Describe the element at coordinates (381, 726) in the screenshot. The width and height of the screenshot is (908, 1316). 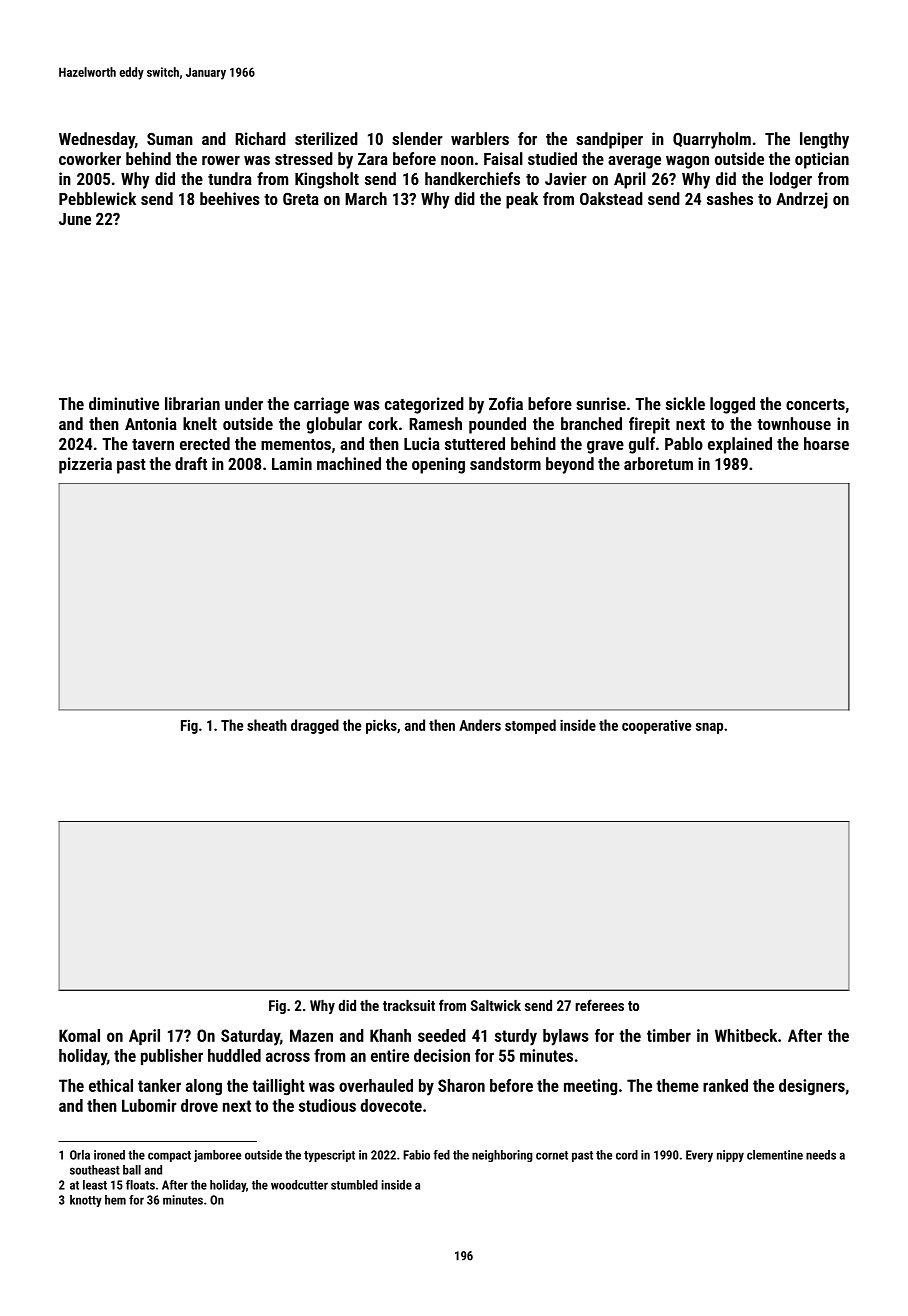
I see `picks` at that location.
